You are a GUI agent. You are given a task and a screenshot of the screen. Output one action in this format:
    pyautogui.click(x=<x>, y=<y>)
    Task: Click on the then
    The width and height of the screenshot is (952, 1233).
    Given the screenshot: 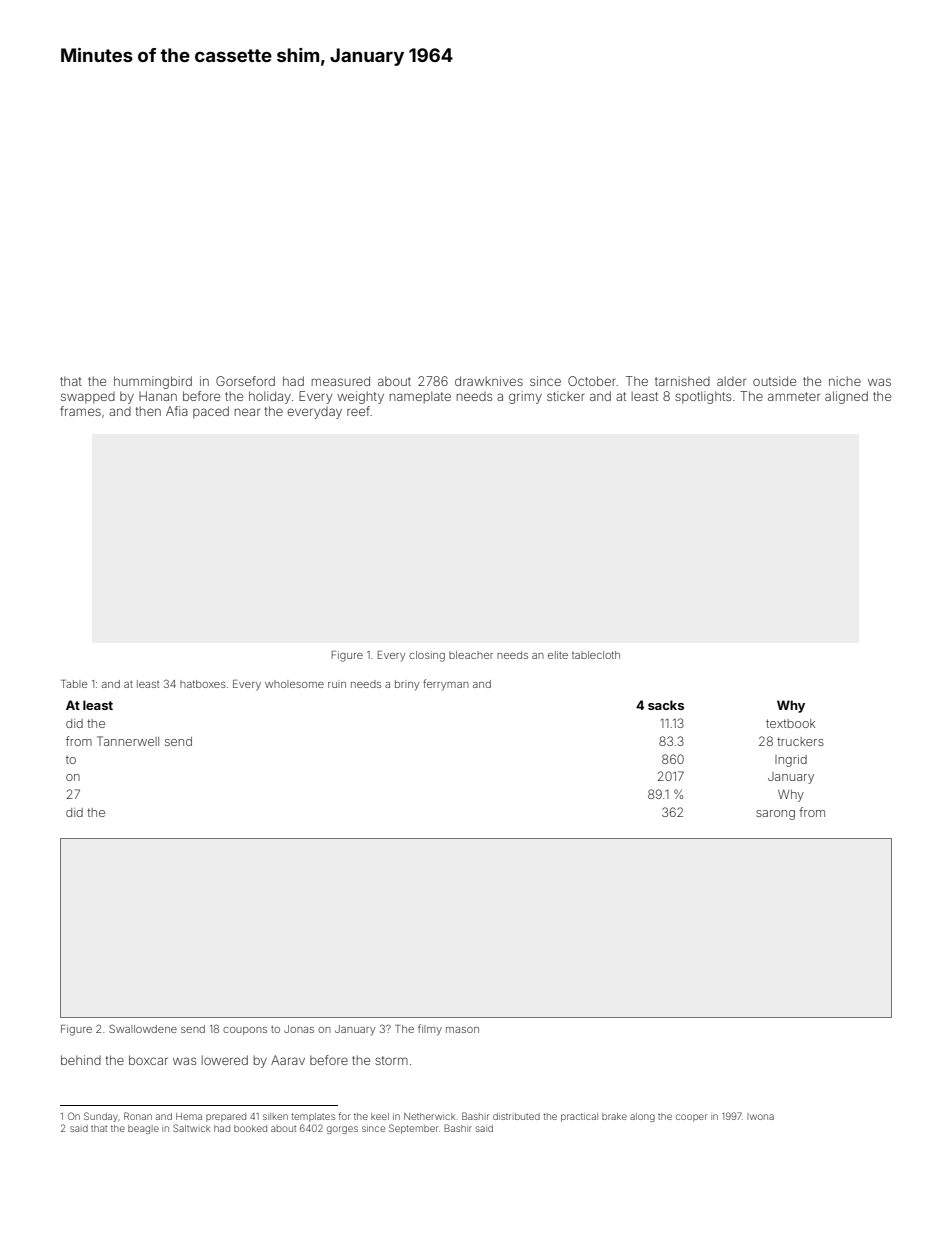 What is the action you would take?
    pyautogui.click(x=148, y=411)
